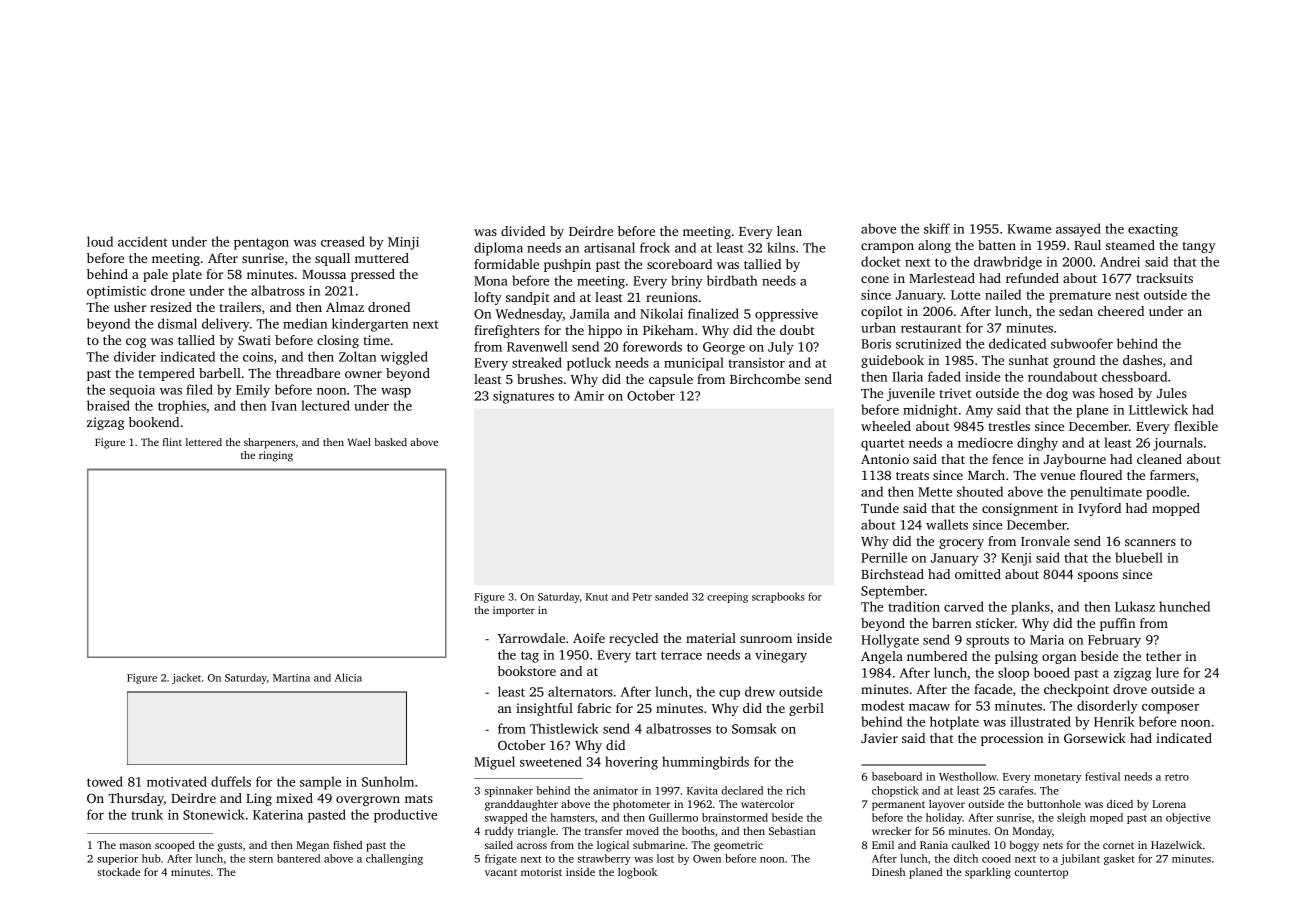 This page has height=924, width=1308. What do you see at coordinates (729, 695) in the page?
I see `cup` at bounding box center [729, 695].
